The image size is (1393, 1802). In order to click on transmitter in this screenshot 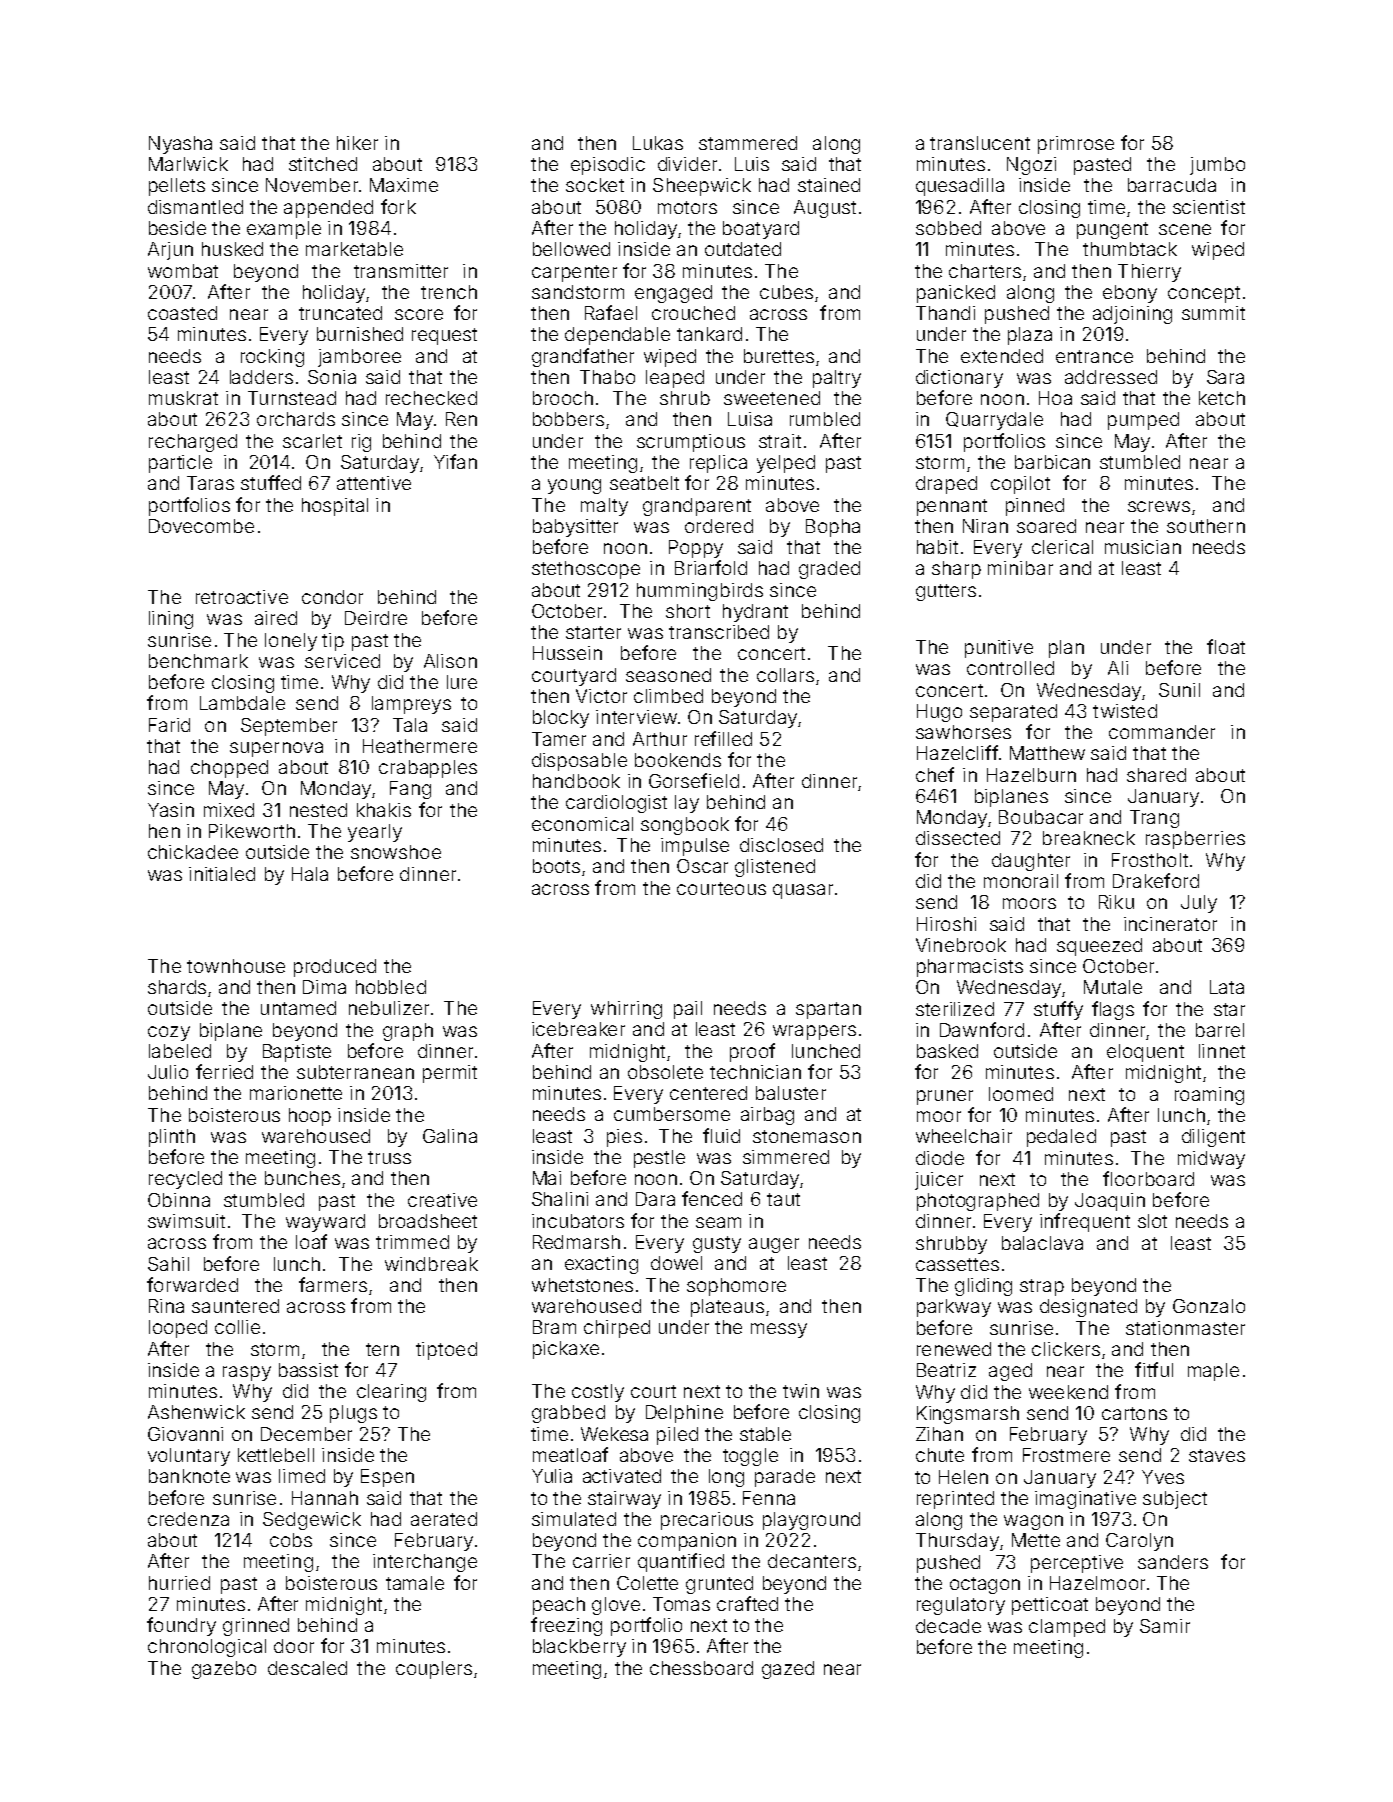, I will do `click(401, 271)`.
